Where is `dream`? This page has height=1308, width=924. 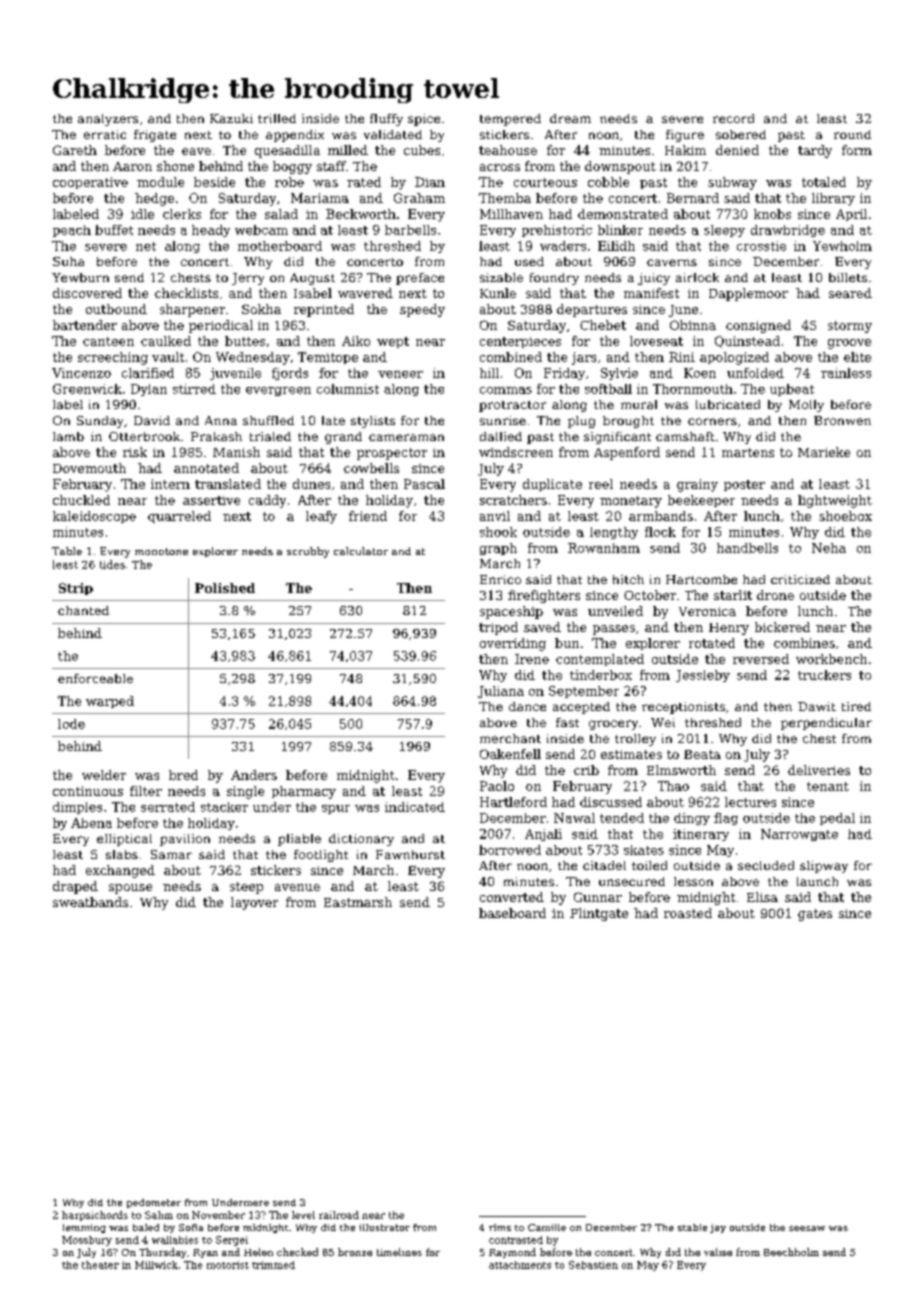
dream is located at coordinates (570, 118).
